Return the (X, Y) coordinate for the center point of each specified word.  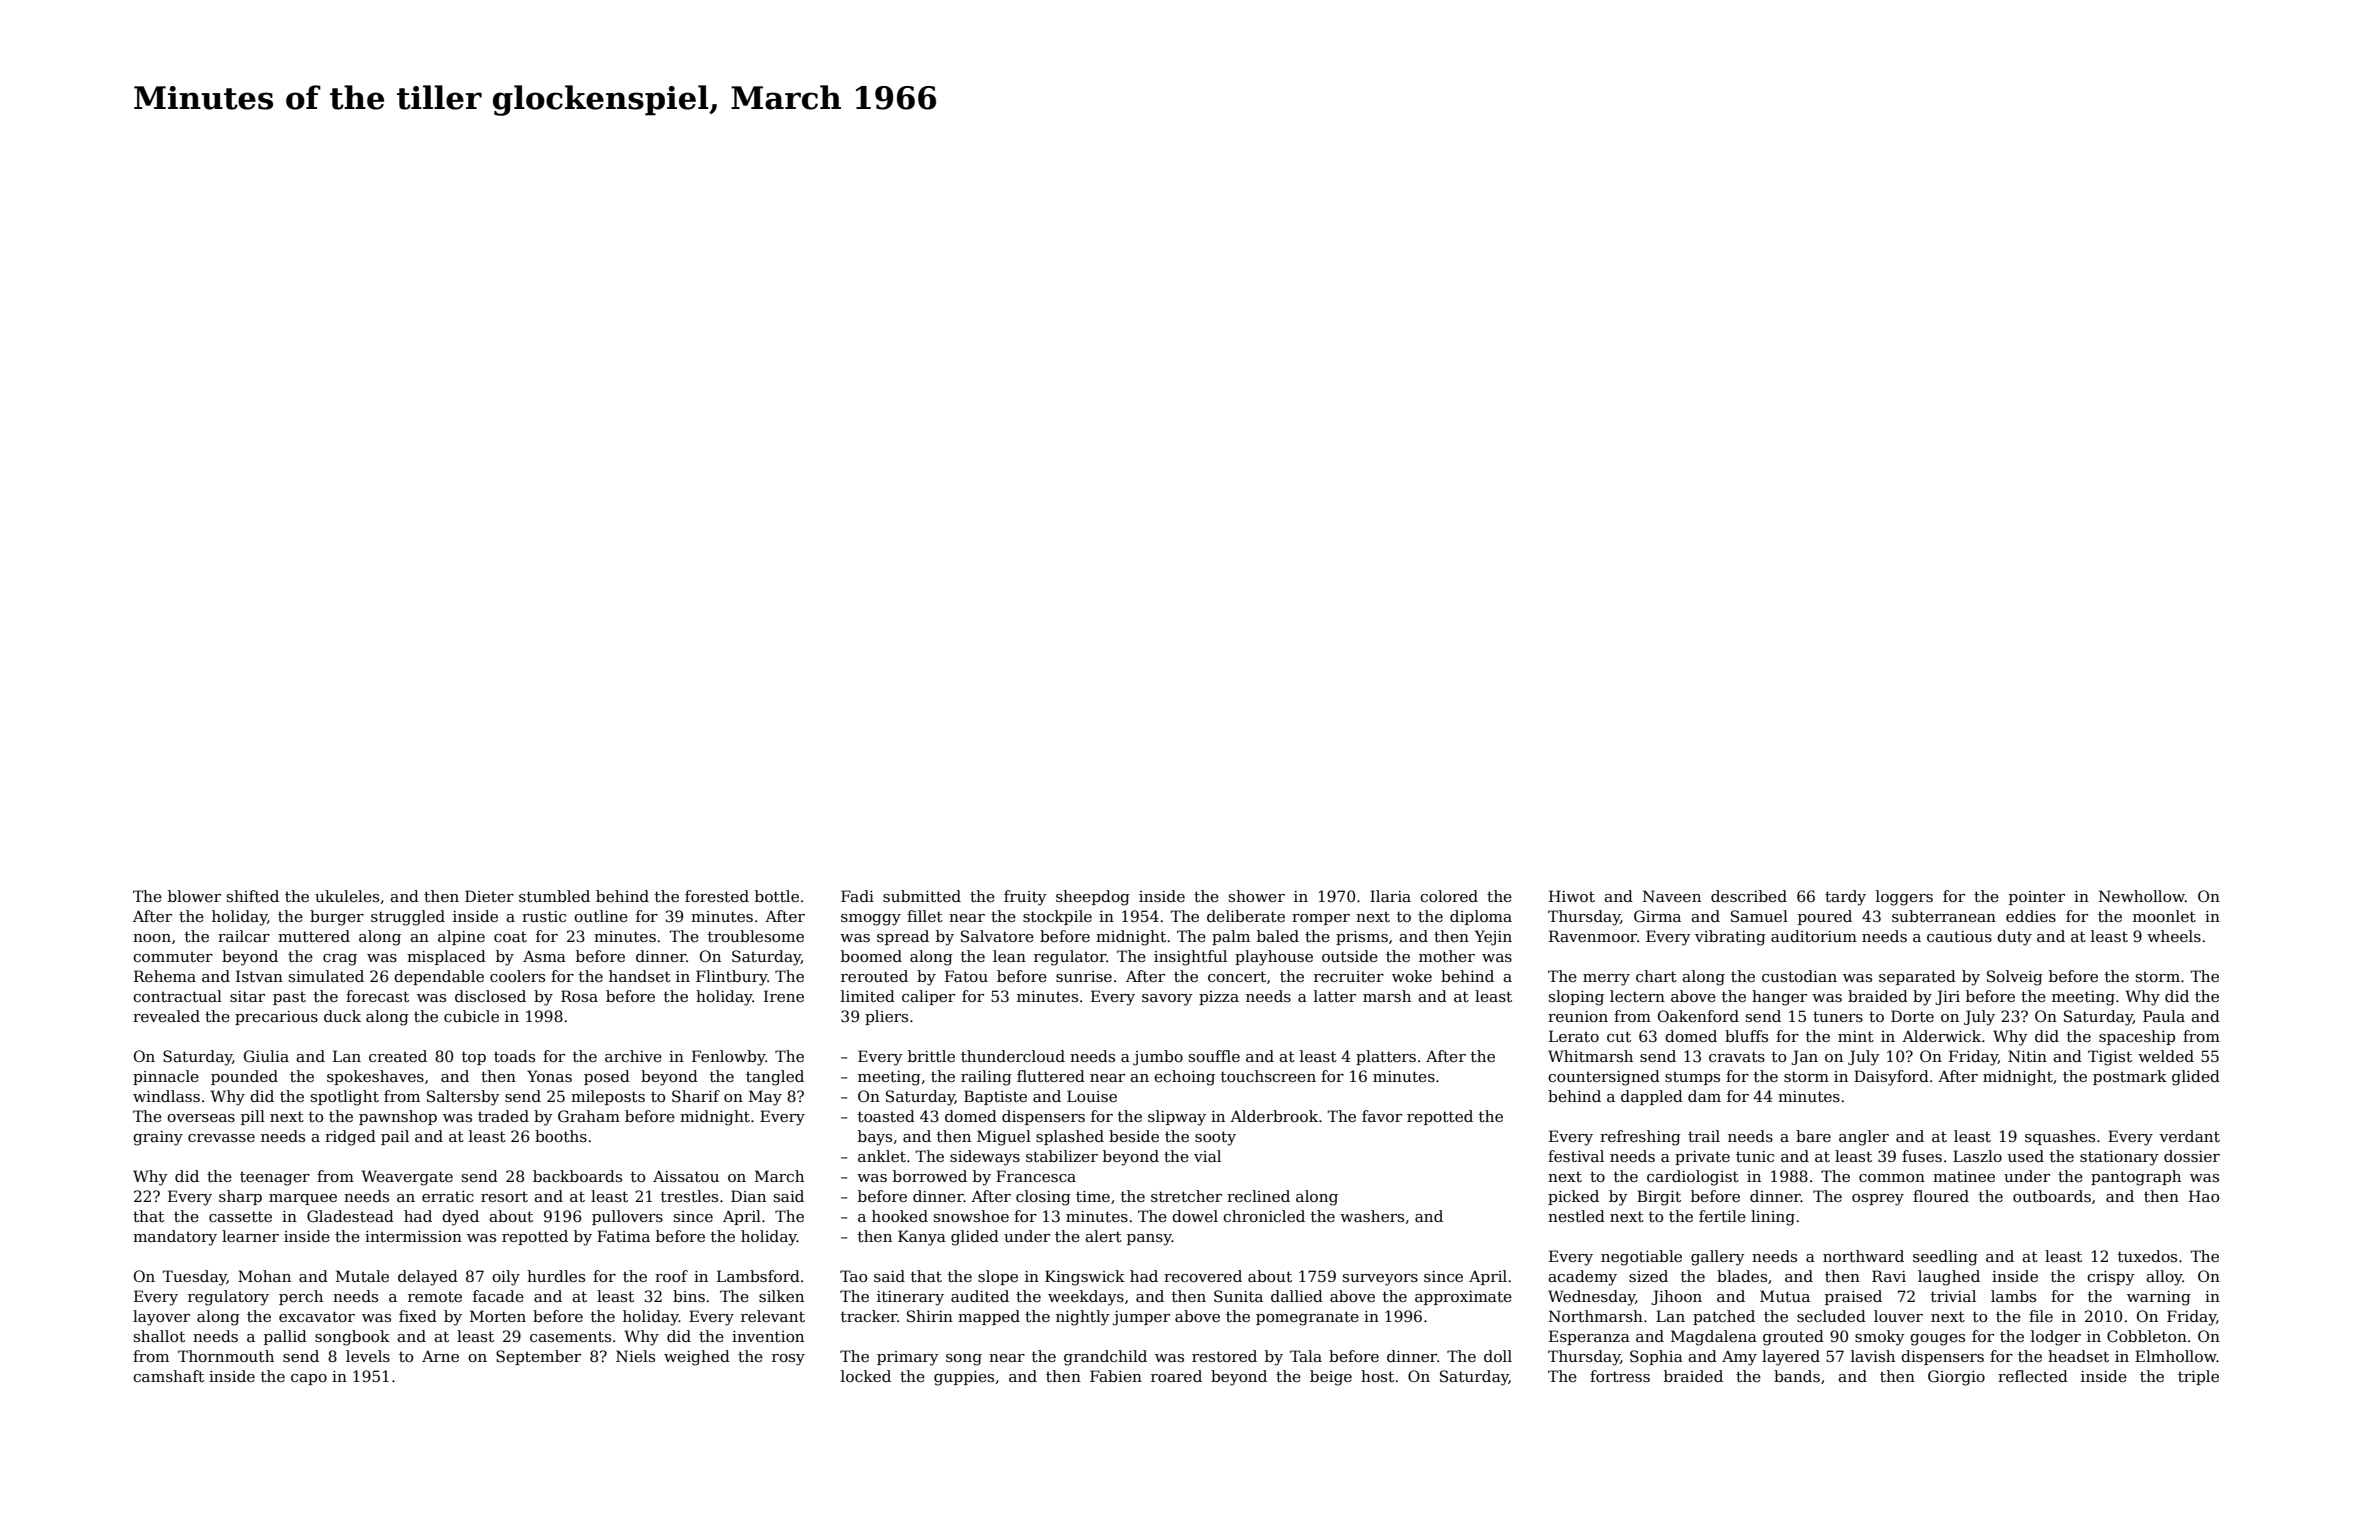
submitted (922, 896)
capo (309, 1379)
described (1749, 896)
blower (194, 896)
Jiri (1947, 997)
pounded (244, 1077)
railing (986, 1078)
